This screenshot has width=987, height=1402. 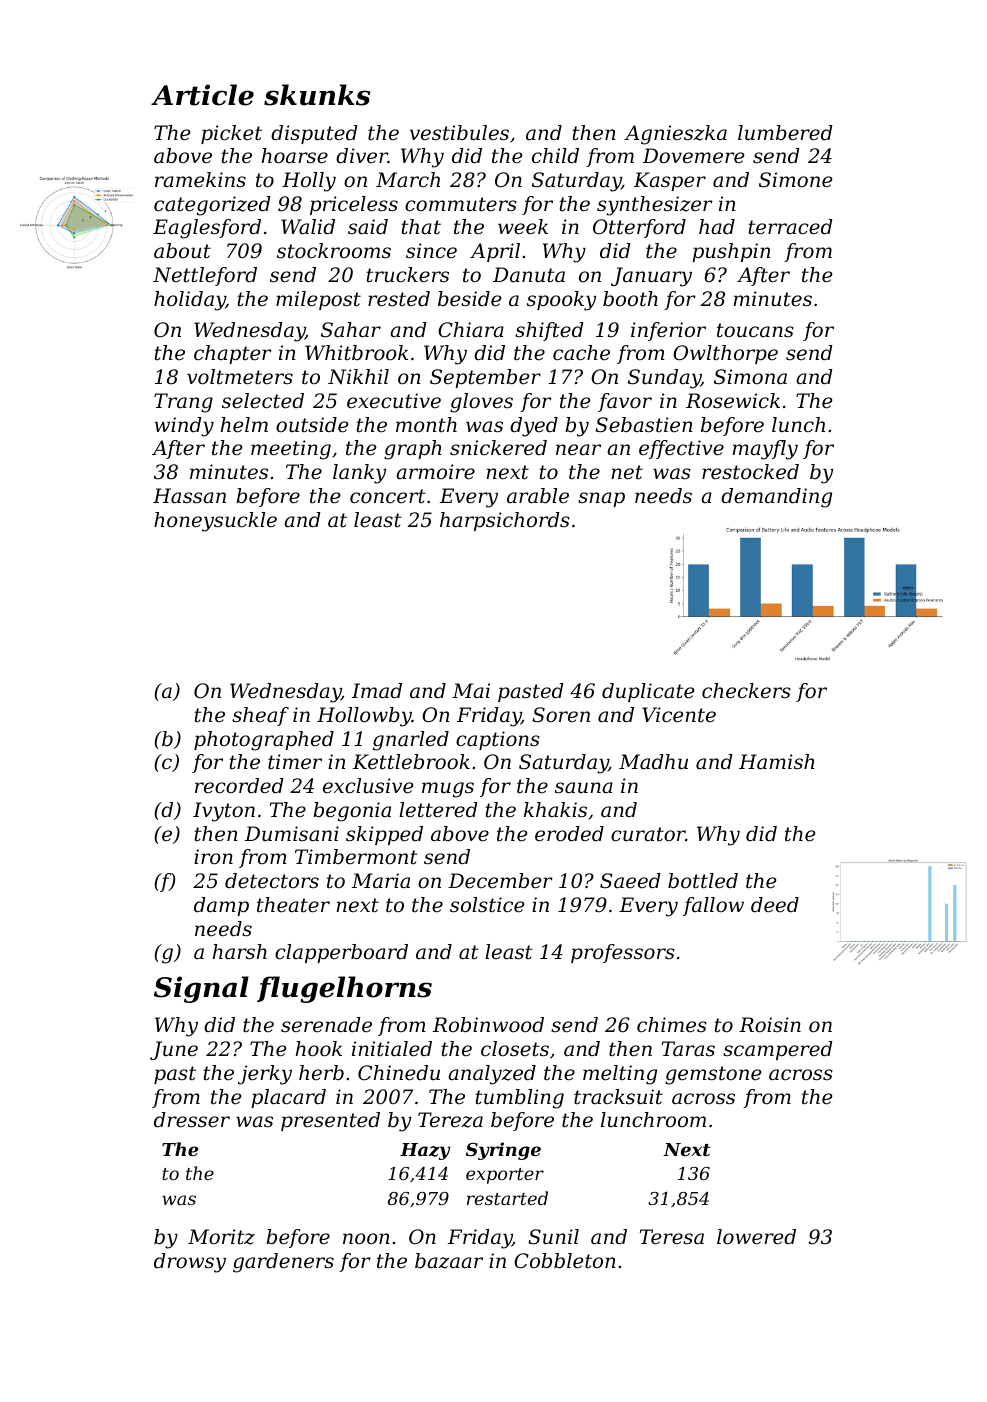 What do you see at coordinates (449, 1261) in the screenshot?
I see `bazaar` at bounding box center [449, 1261].
